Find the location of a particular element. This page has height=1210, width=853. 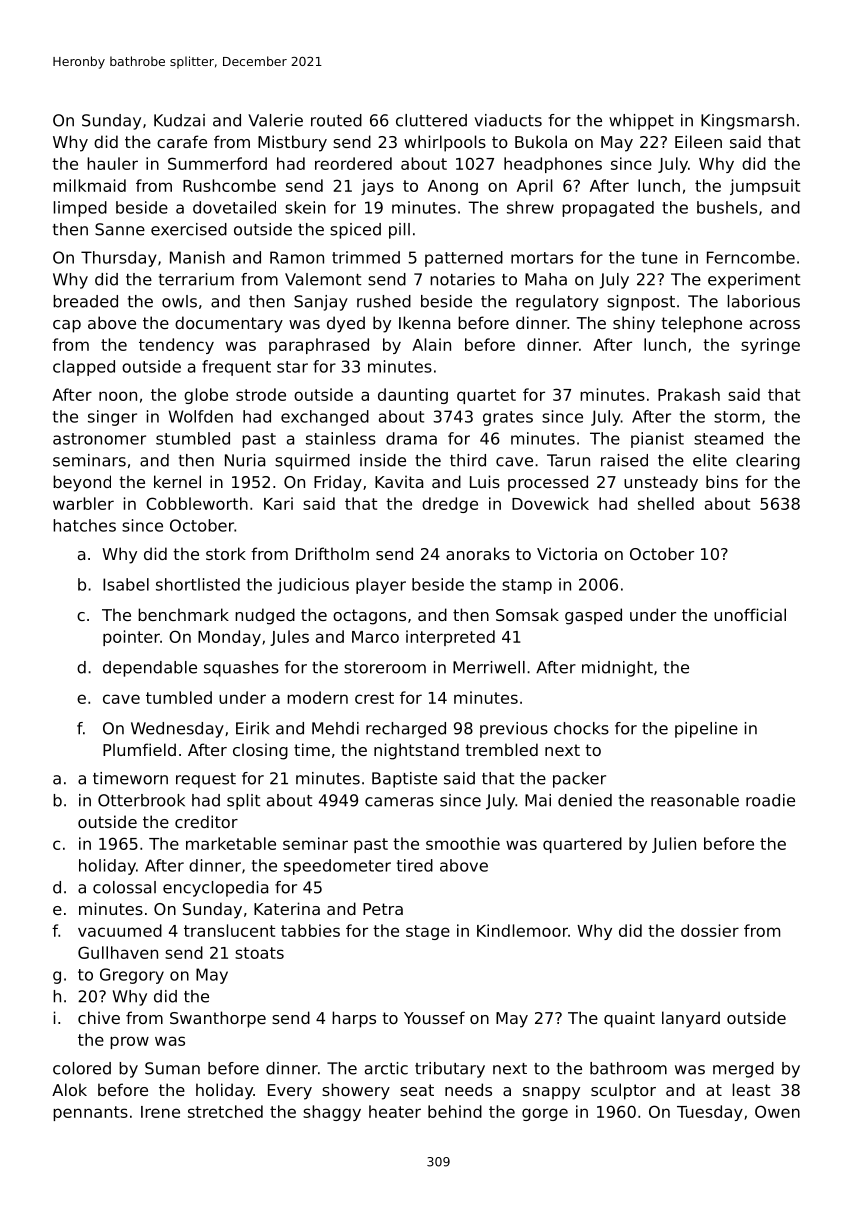

pipeline is located at coordinates (706, 730).
